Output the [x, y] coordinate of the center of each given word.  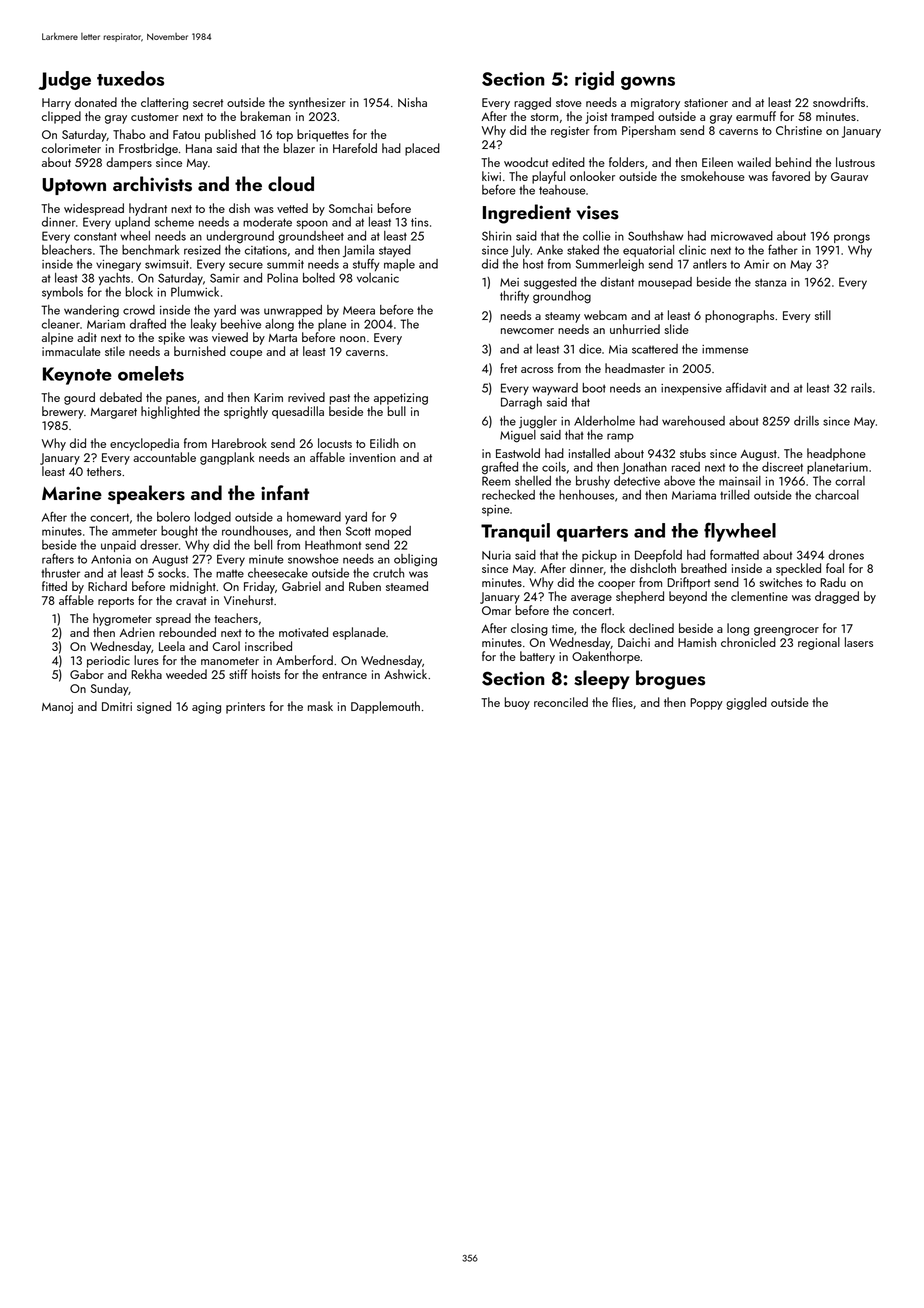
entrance [344, 675]
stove [569, 103]
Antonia [111, 559]
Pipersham [649, 131]
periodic [108, 661]
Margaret [114, 413]
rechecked [508, 495]
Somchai [350, 208]
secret [208, 103]
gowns [648, 83]
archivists [152, 184]
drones [846, 555]
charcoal [837, 495]
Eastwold [518, 453]
